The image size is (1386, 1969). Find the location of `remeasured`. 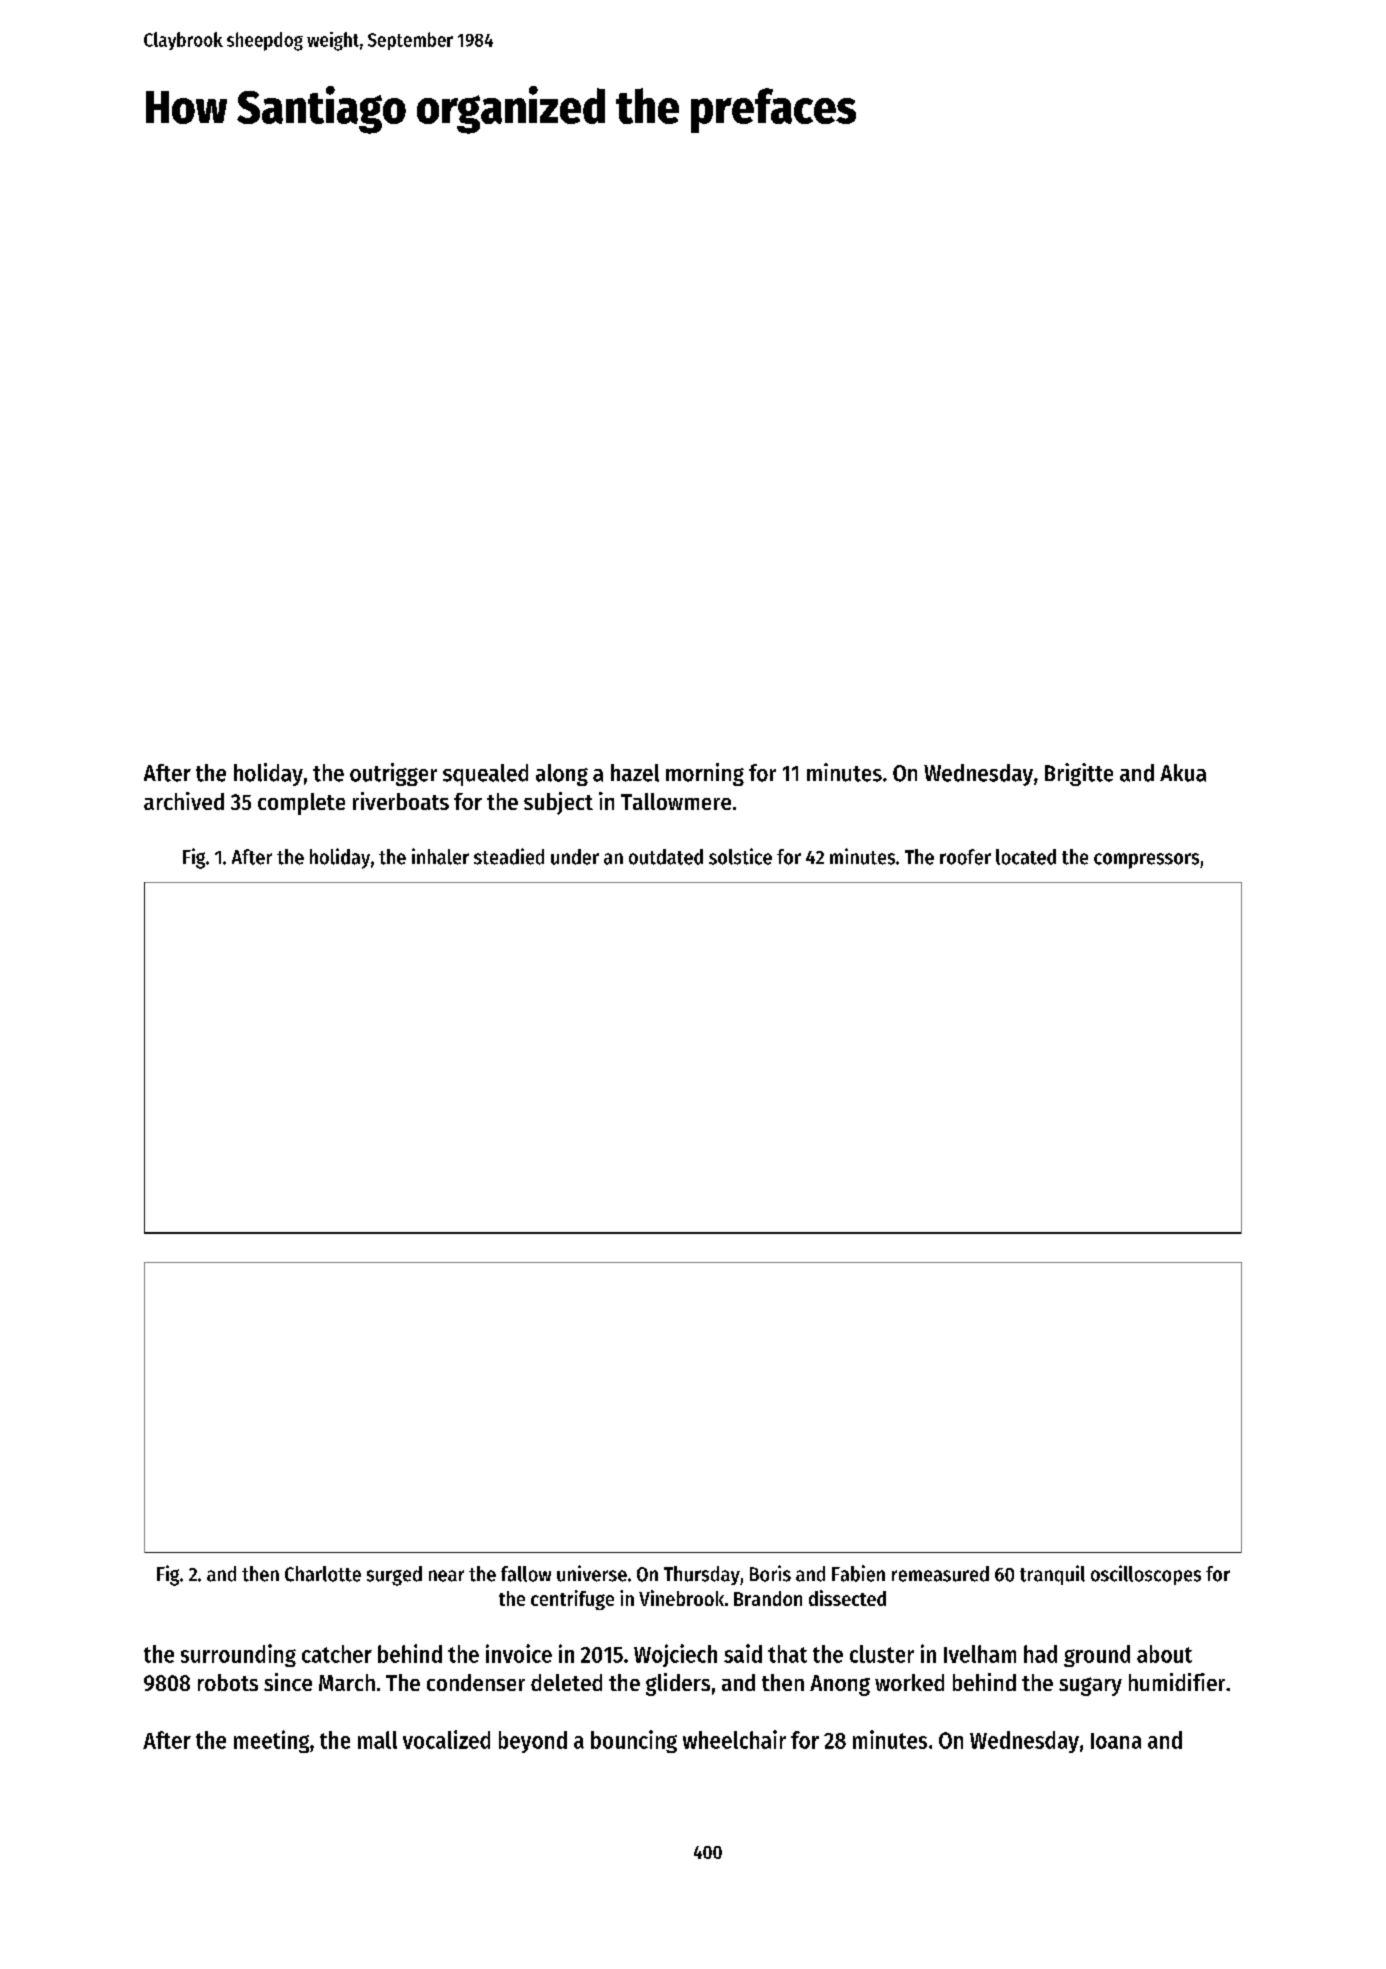

remeasured is located at coordinates (940, 1574).
